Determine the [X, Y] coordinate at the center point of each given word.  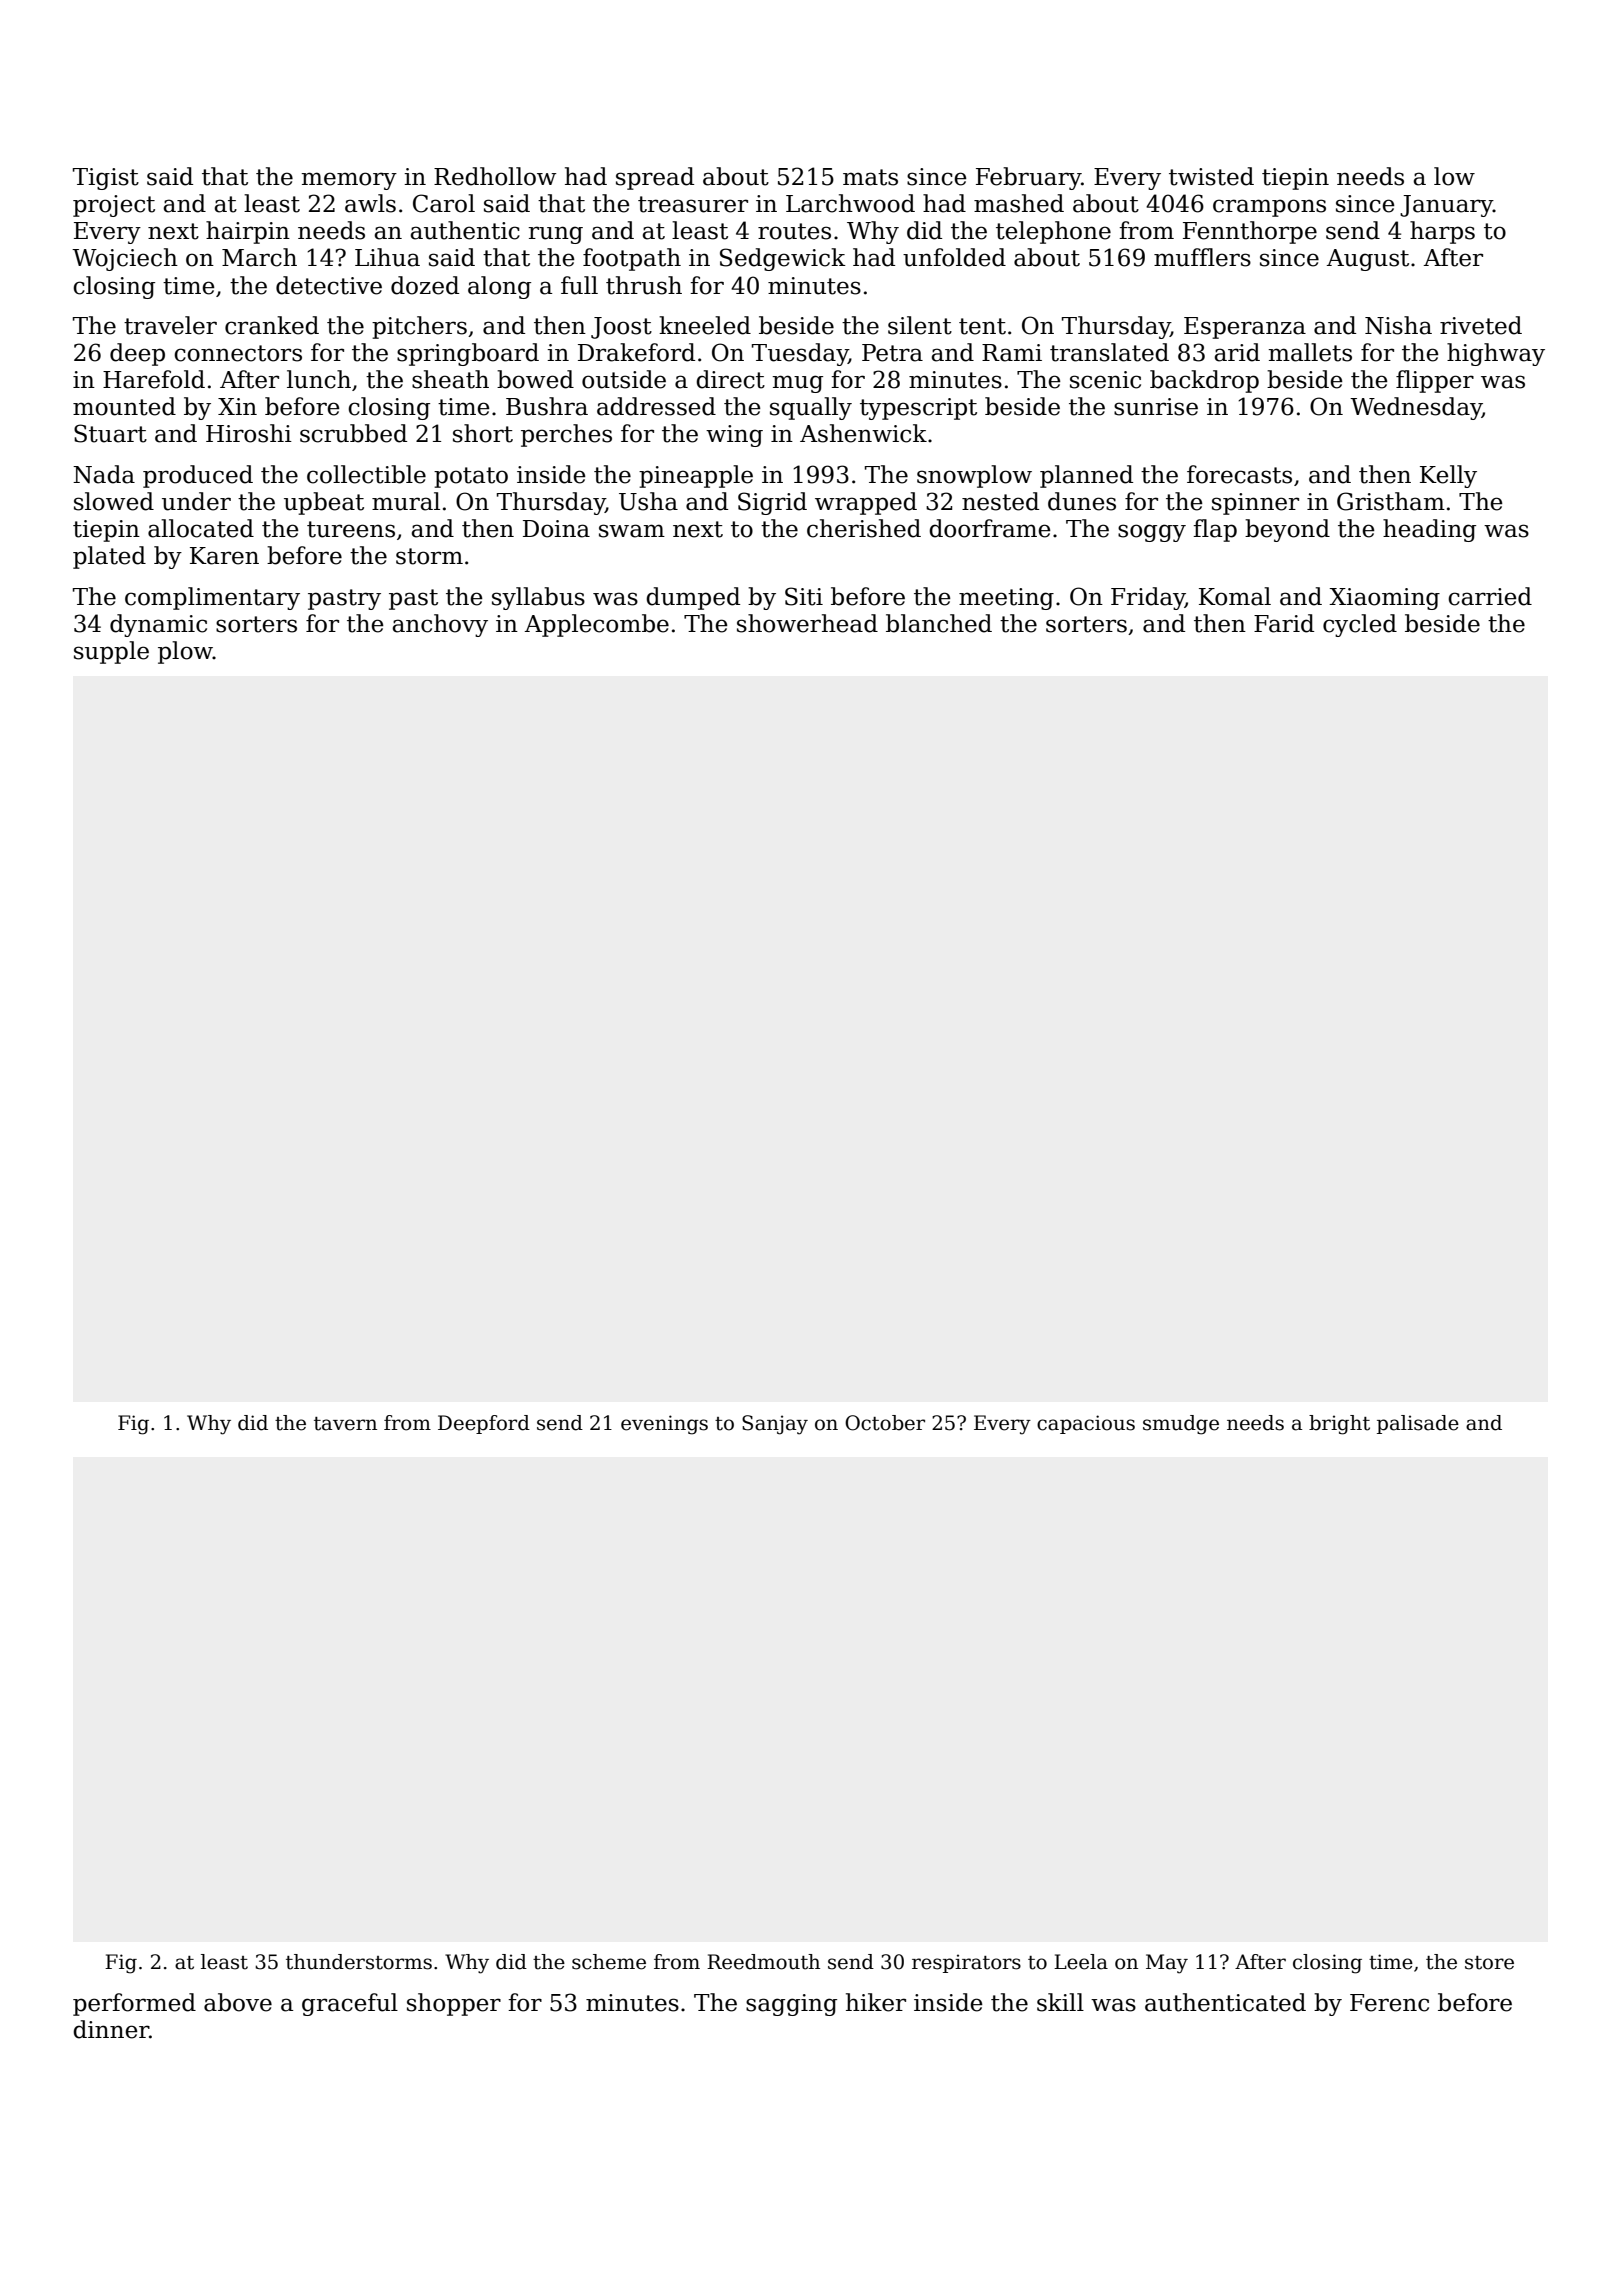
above [238, 2002]
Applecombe [597, 625]
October [885, 1423]
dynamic [158, 625]
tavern [345, 1424]
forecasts [1239, 474]
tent [982, 326]
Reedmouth [763, 1962]
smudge [1181, 1425]
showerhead [807, 623]
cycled [1360, 625]
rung [555, 235]
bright [1339, 1425]
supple [111, 652]
